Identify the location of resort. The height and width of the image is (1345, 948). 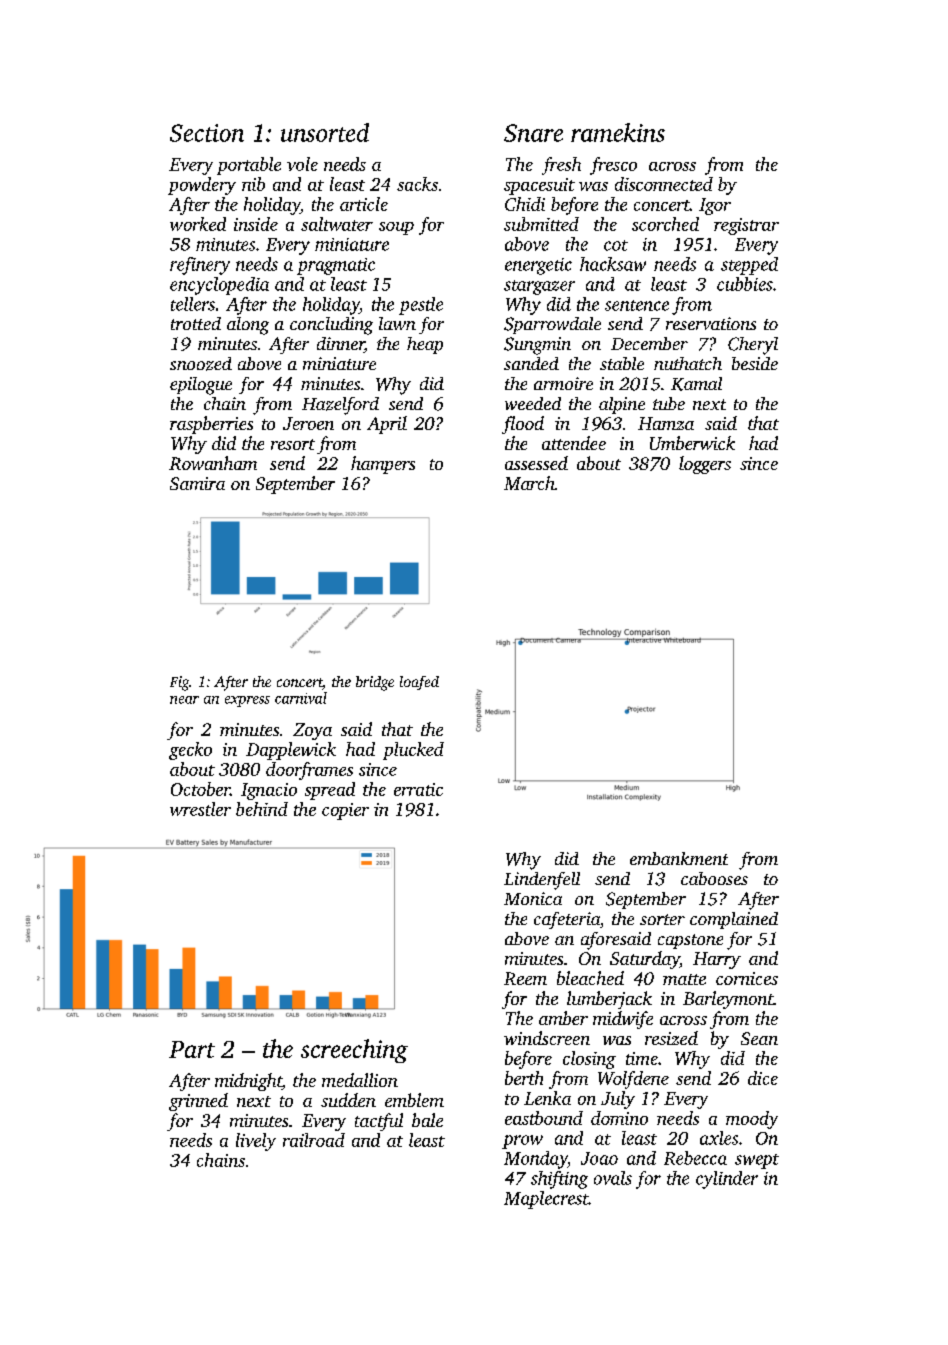
(293, 444).
